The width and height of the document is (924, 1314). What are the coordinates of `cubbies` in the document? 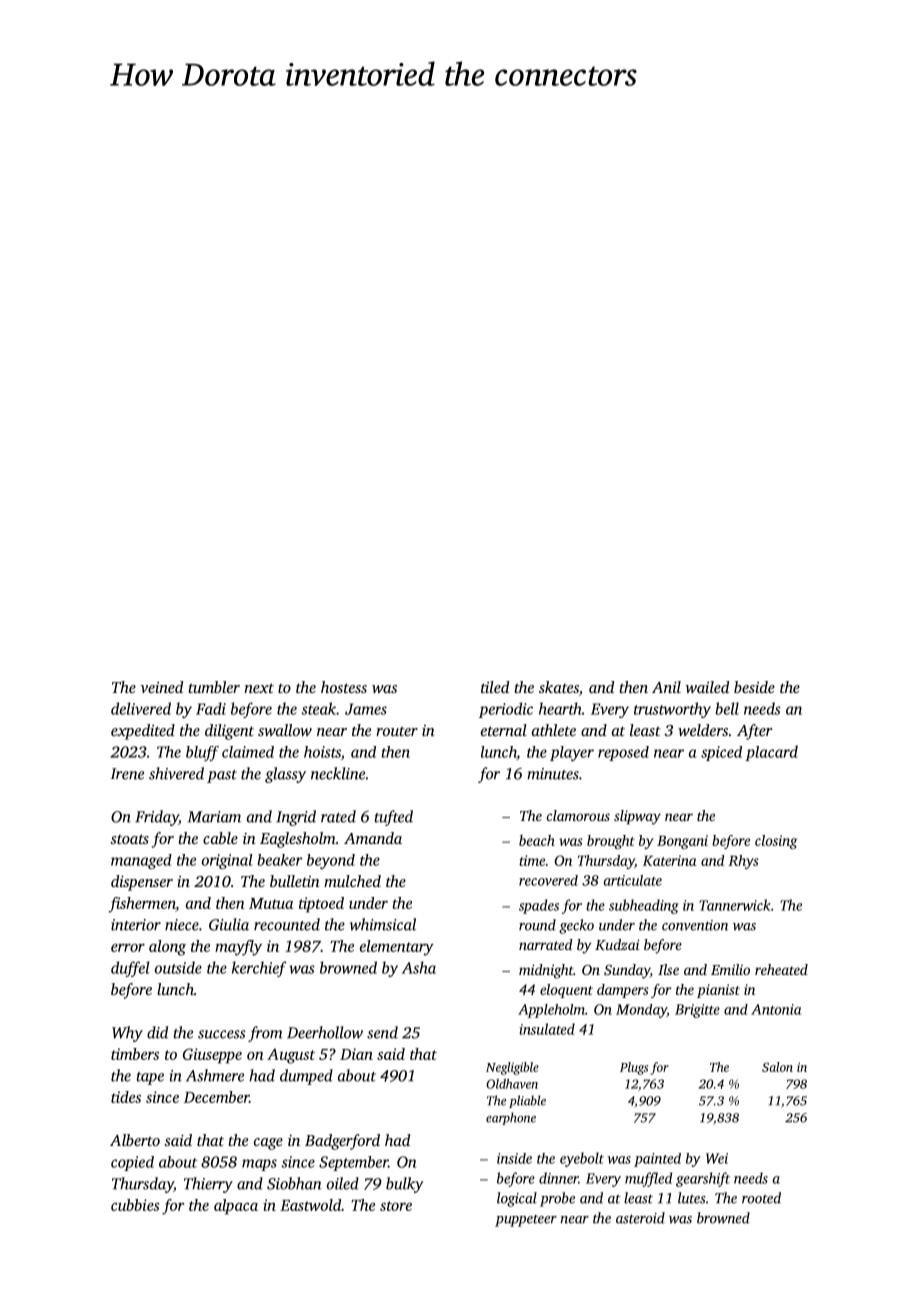 It's located at (135, 1205).
